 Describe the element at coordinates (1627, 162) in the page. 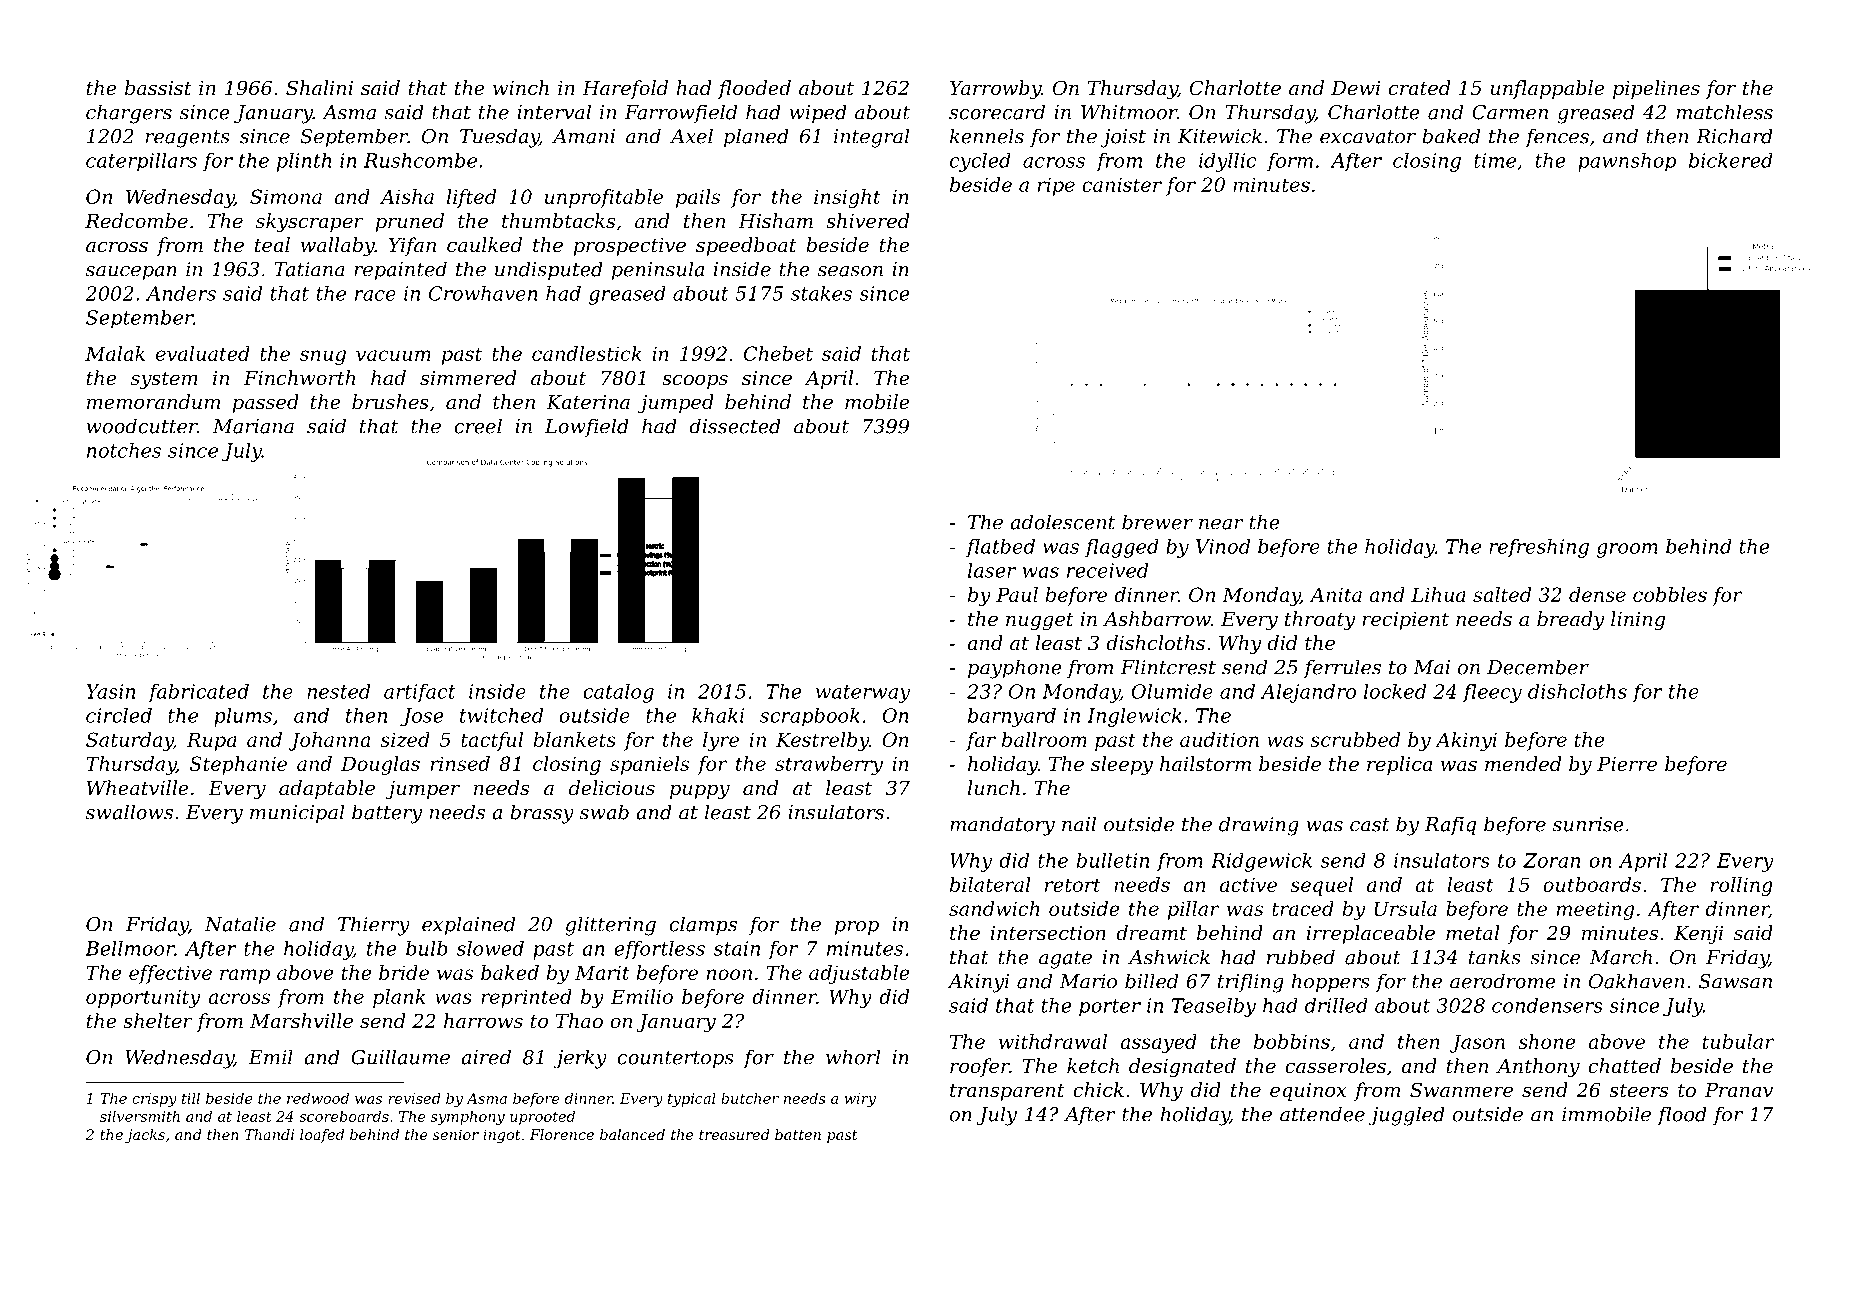

I see `pawnshop` at that location.
